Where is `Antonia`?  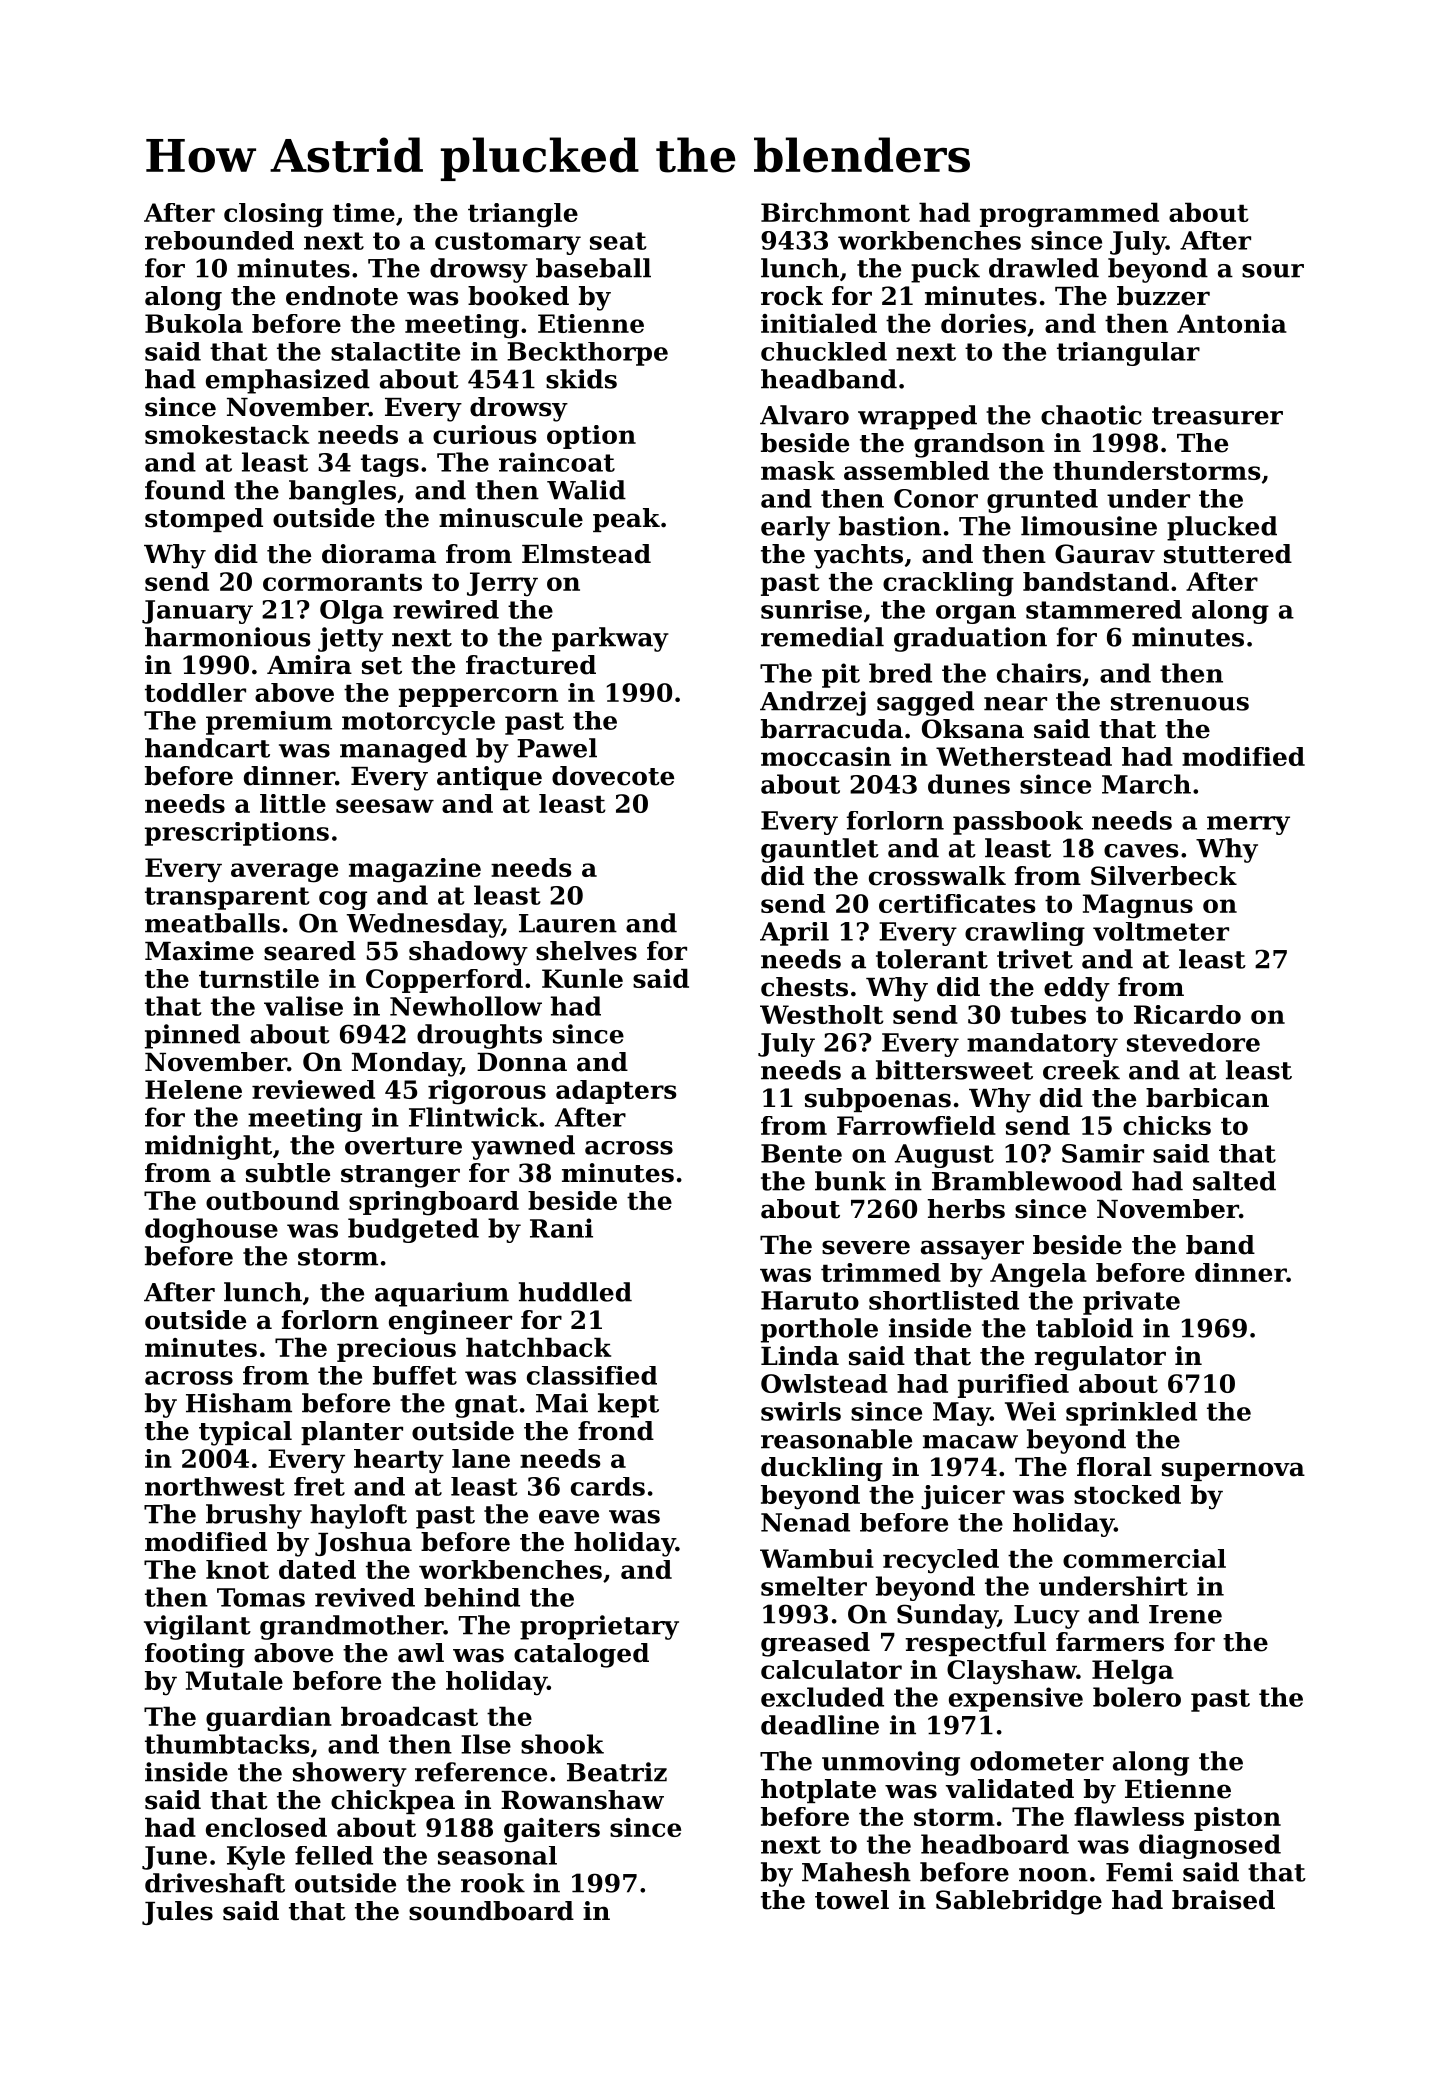 Antonia is located at coordinates (1232, 323).
